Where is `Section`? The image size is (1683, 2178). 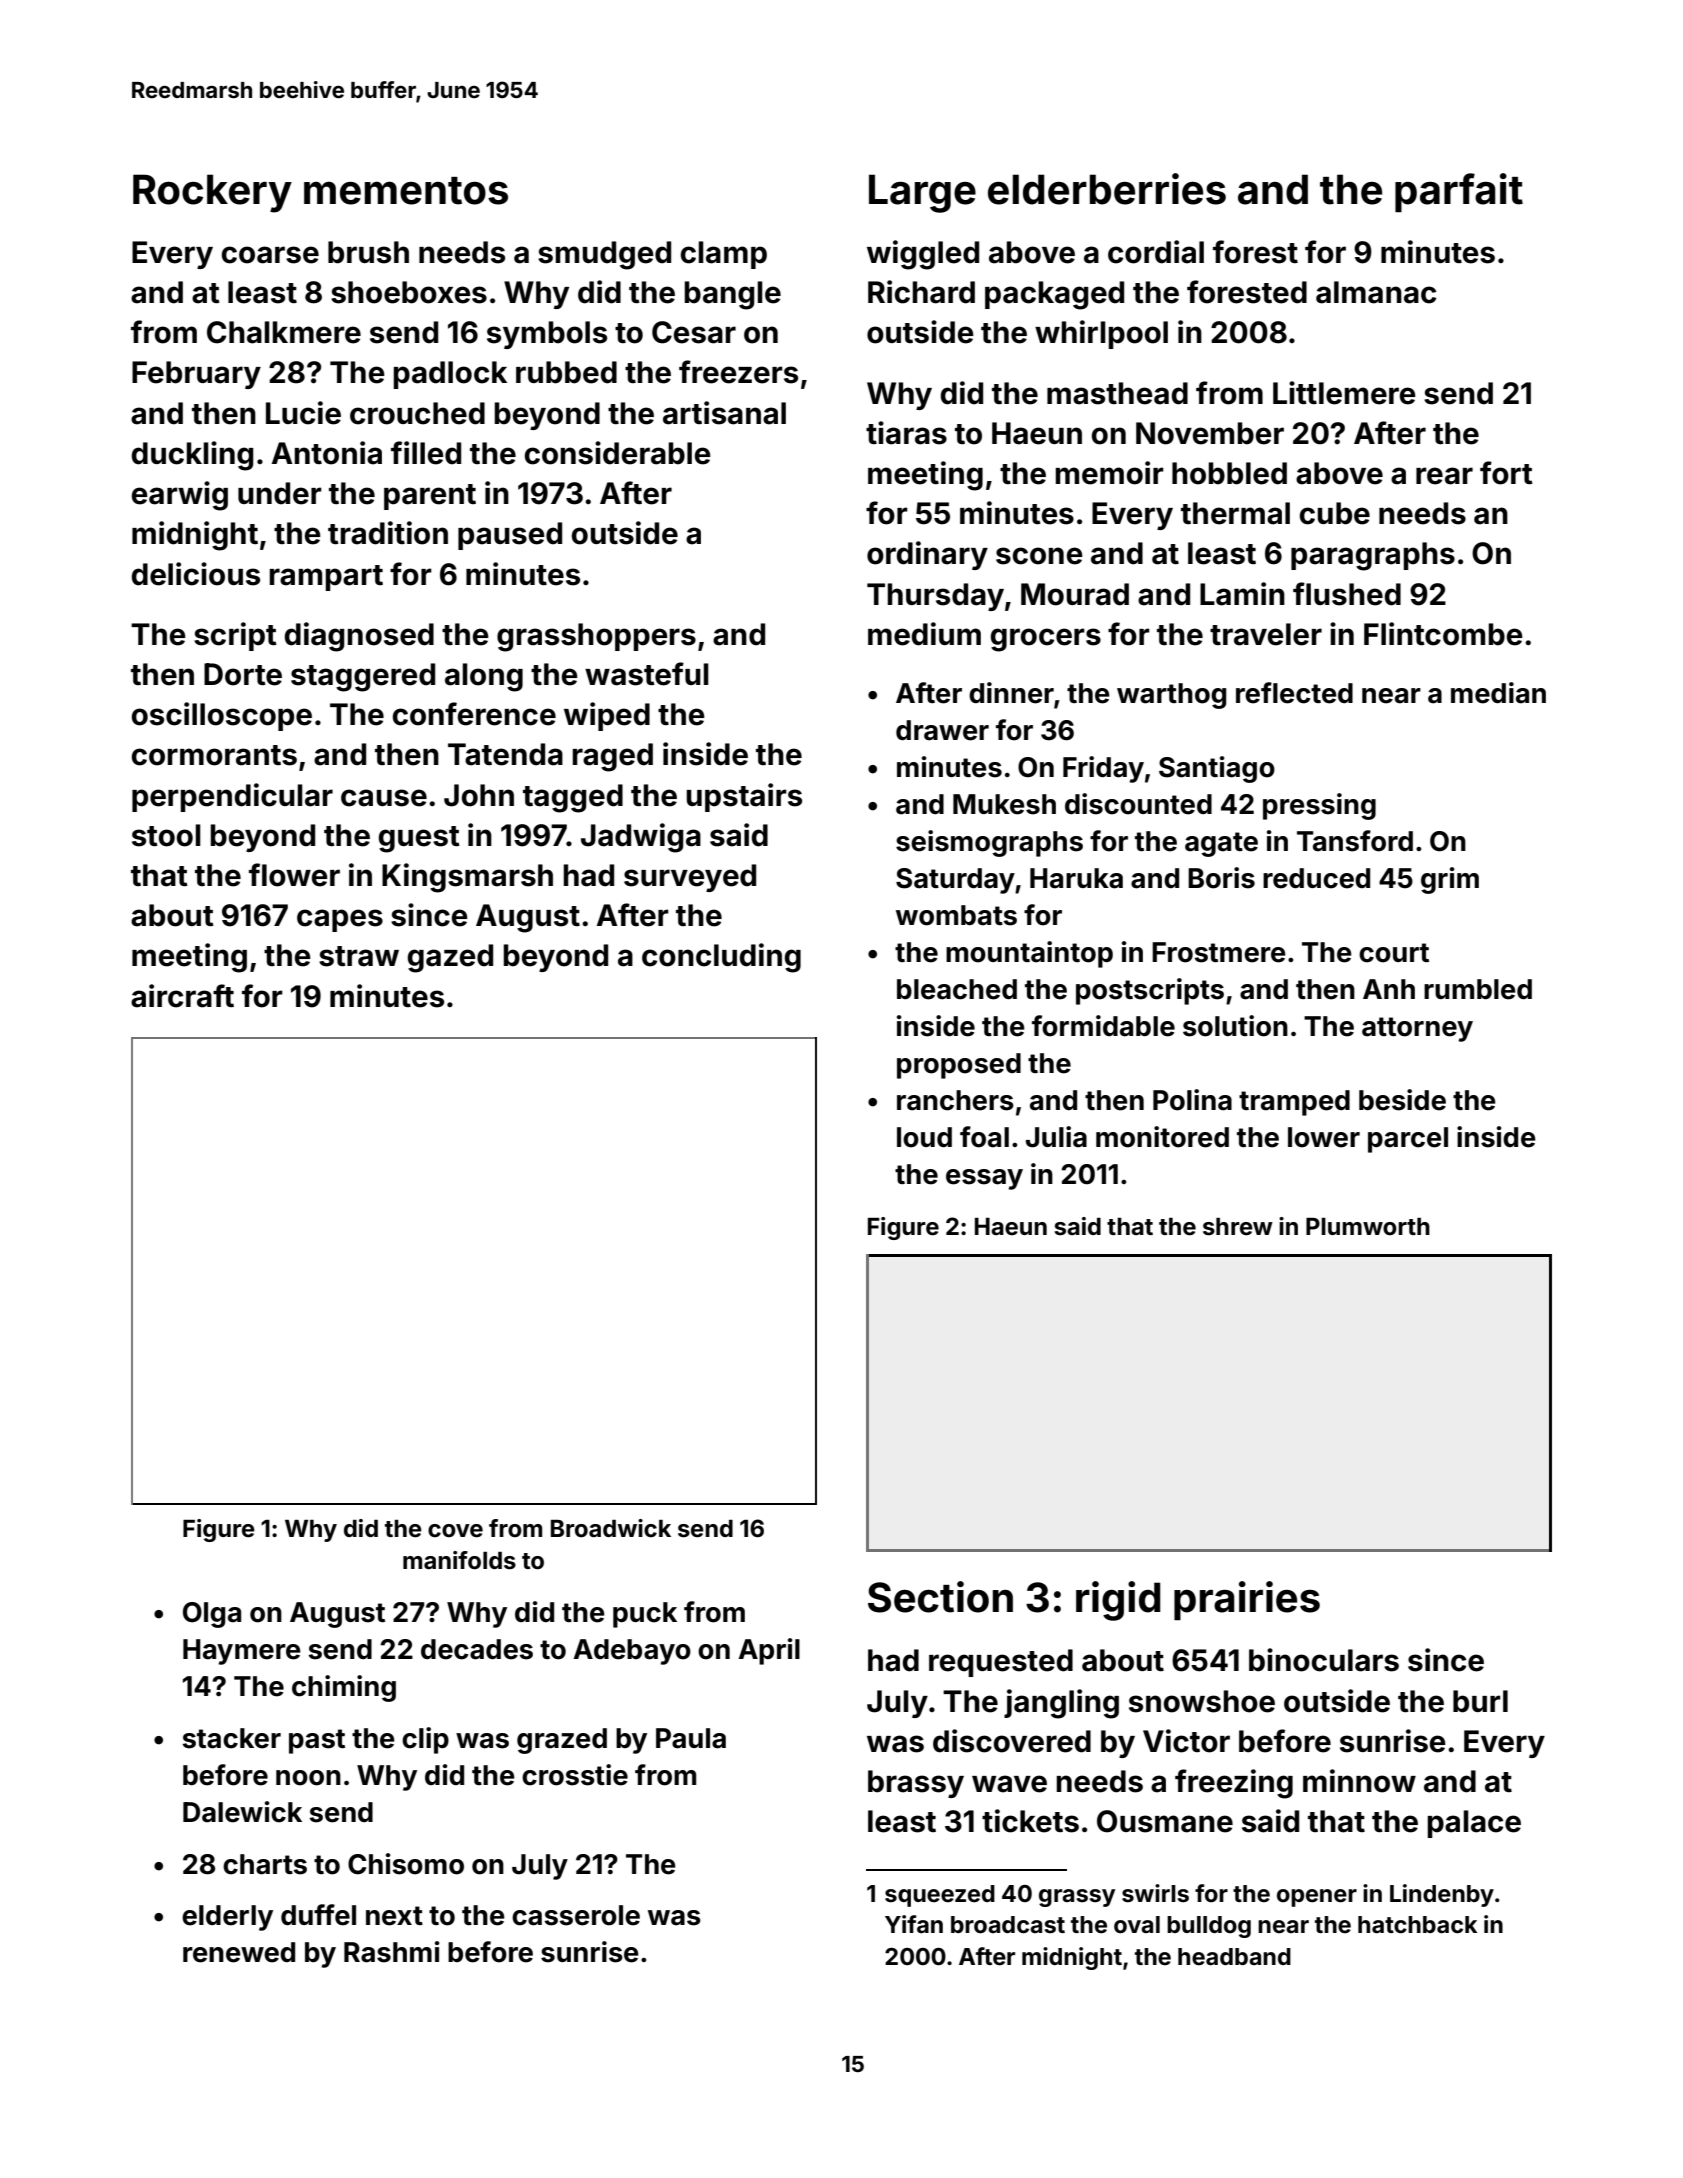
Section is located at coordinates (940, 1597).
